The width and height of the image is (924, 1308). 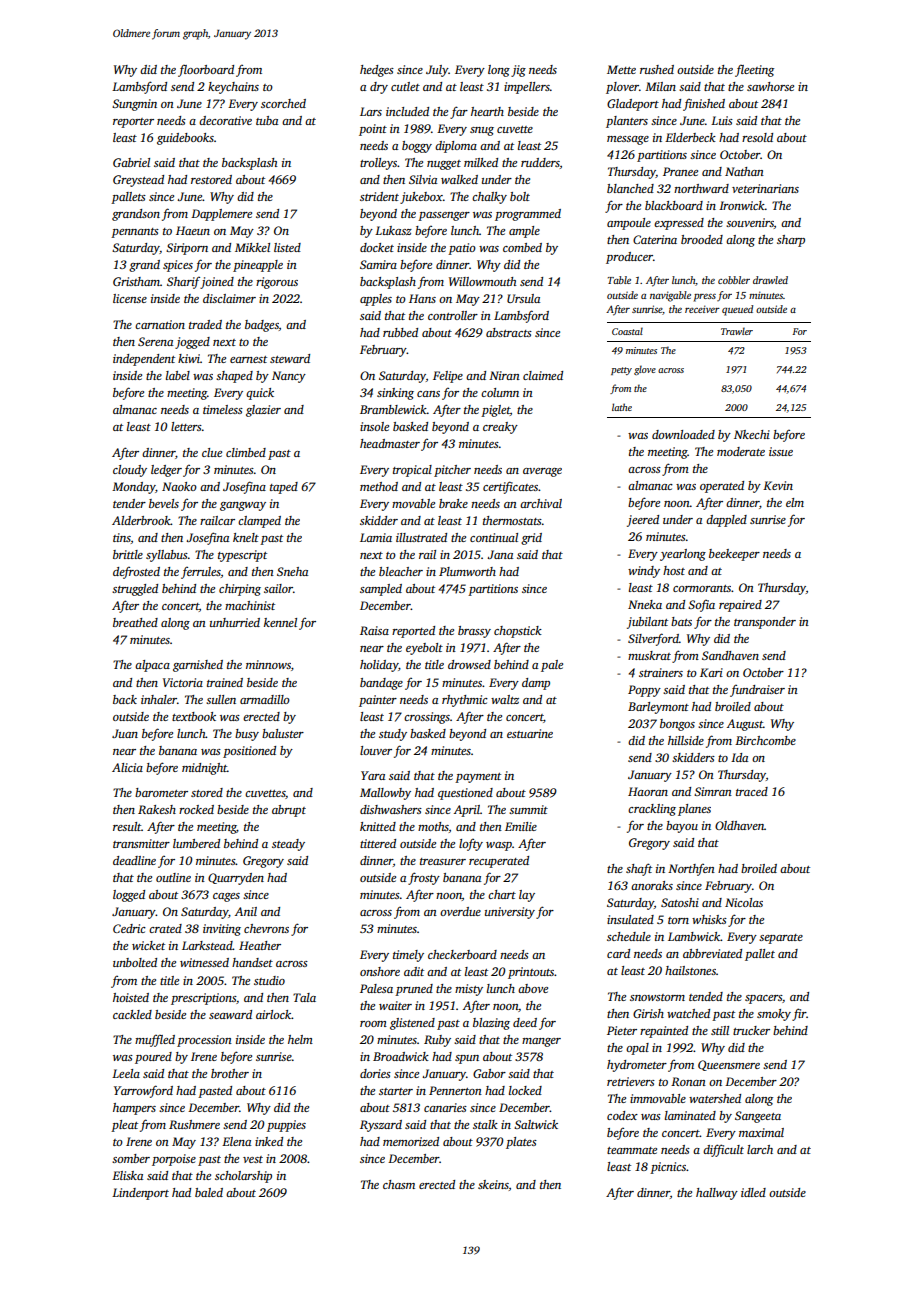 I want to click on snug, so click(x=482, y=131).
